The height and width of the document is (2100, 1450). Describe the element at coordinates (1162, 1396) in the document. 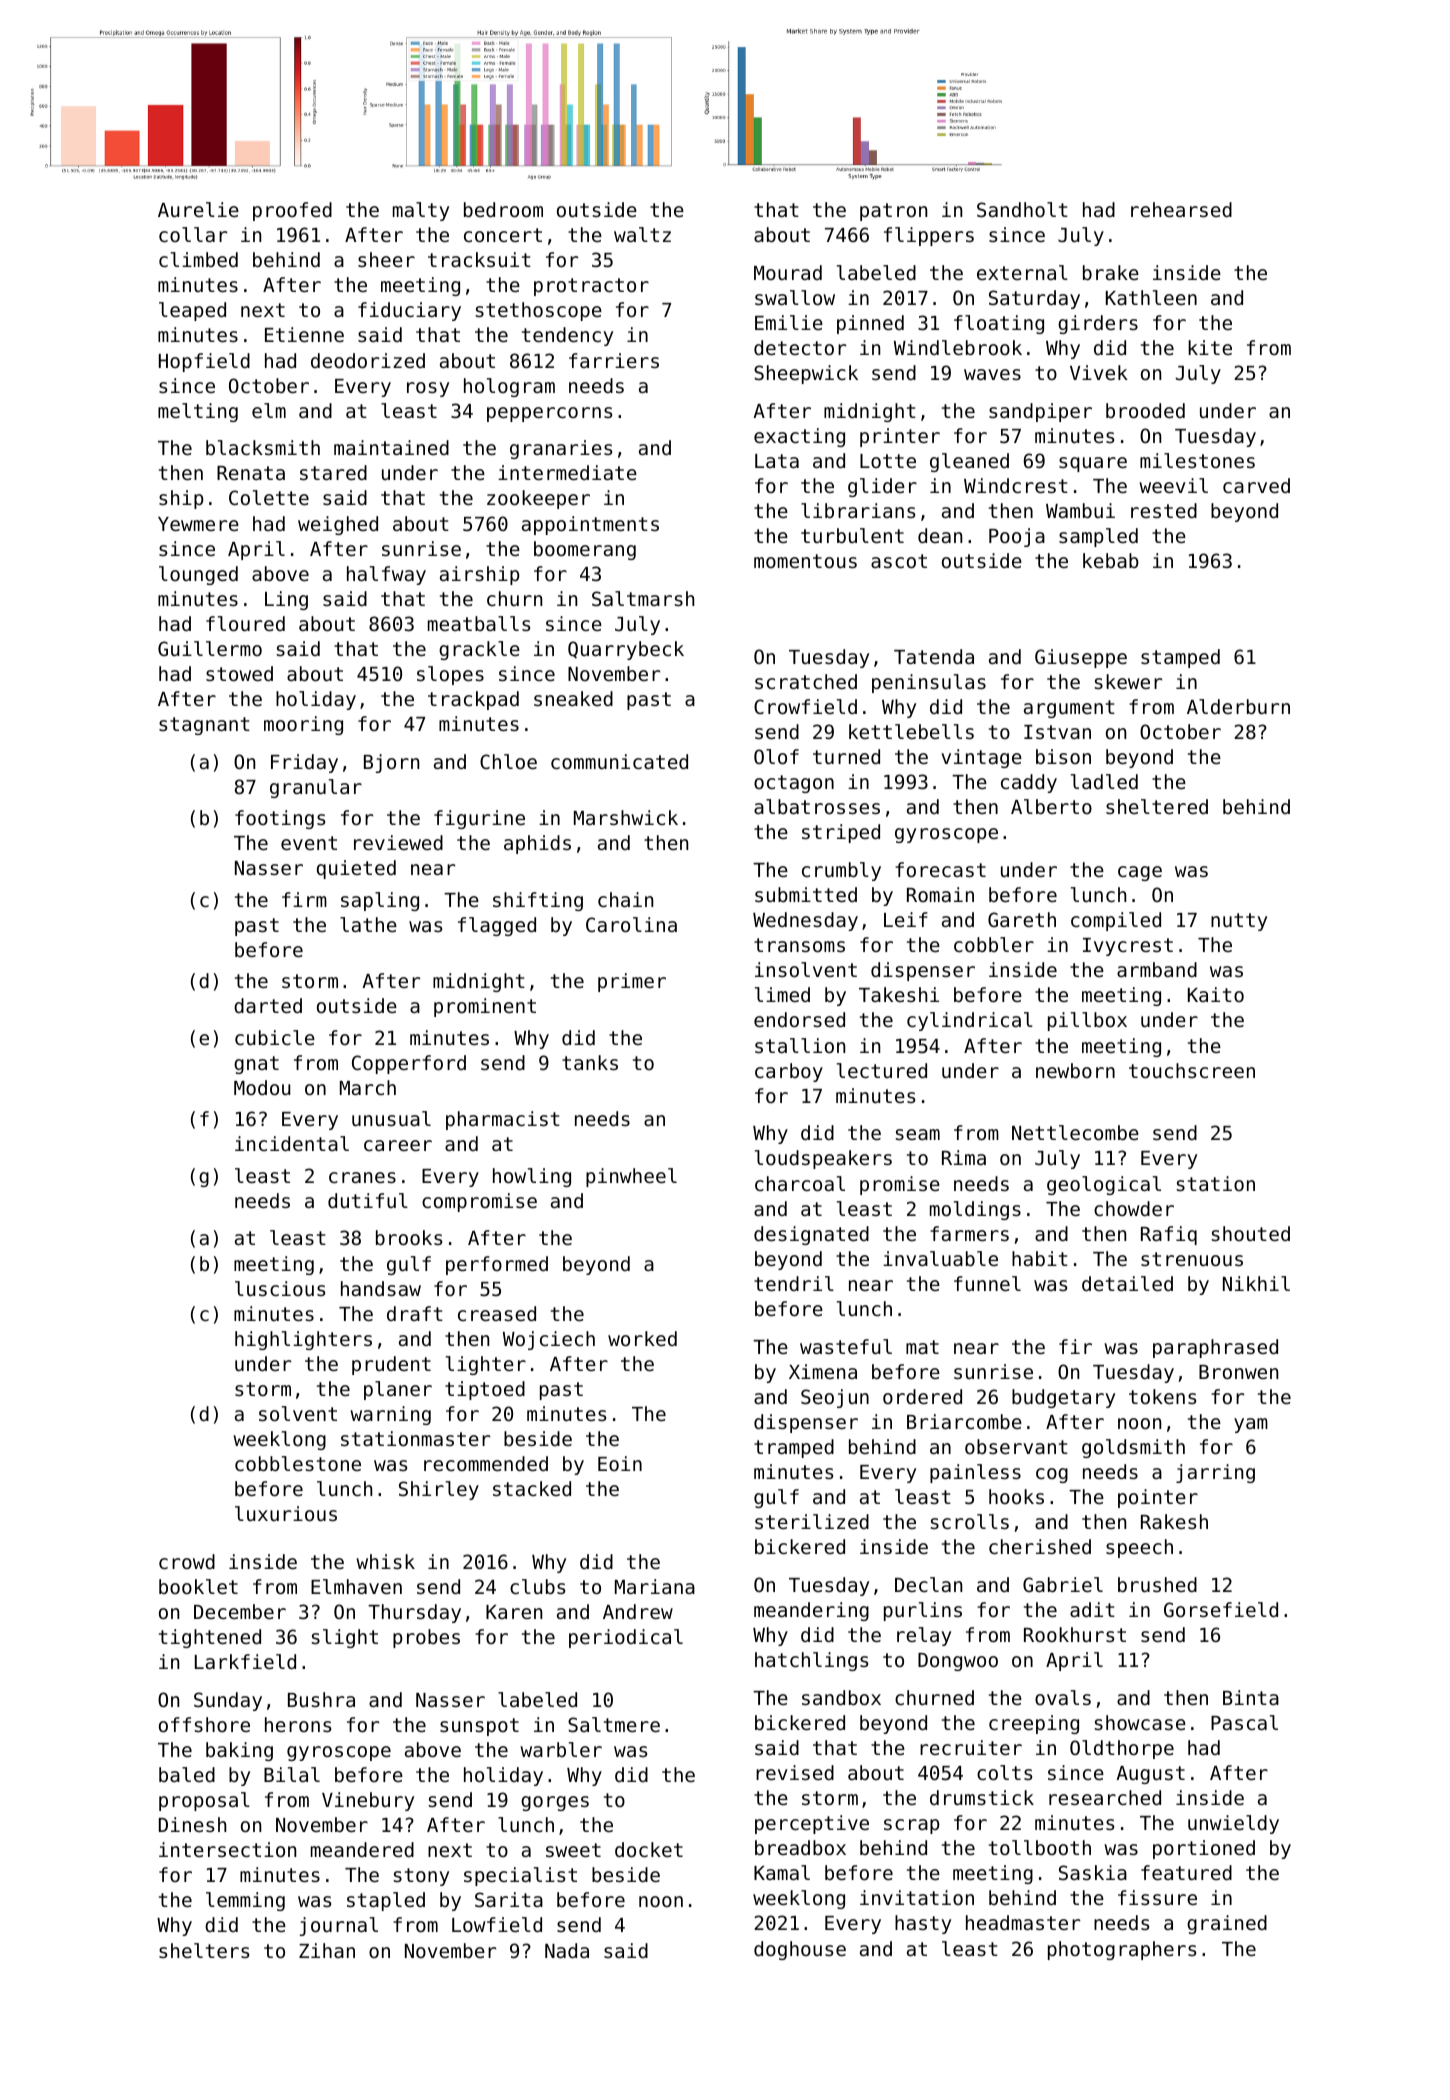

I see `tokens` at that location.
